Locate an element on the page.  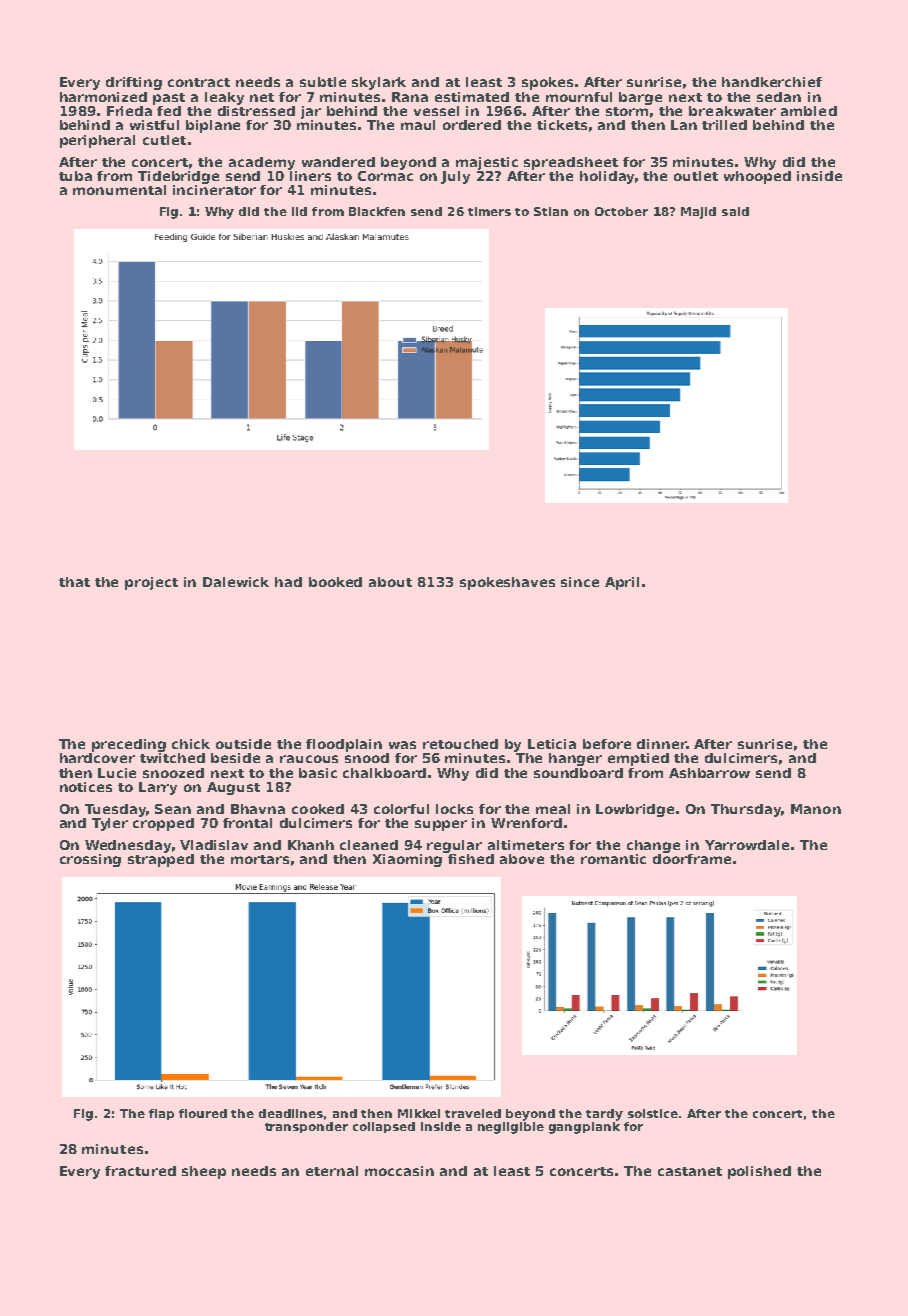
wistful is located at coordinates (154, 125).
